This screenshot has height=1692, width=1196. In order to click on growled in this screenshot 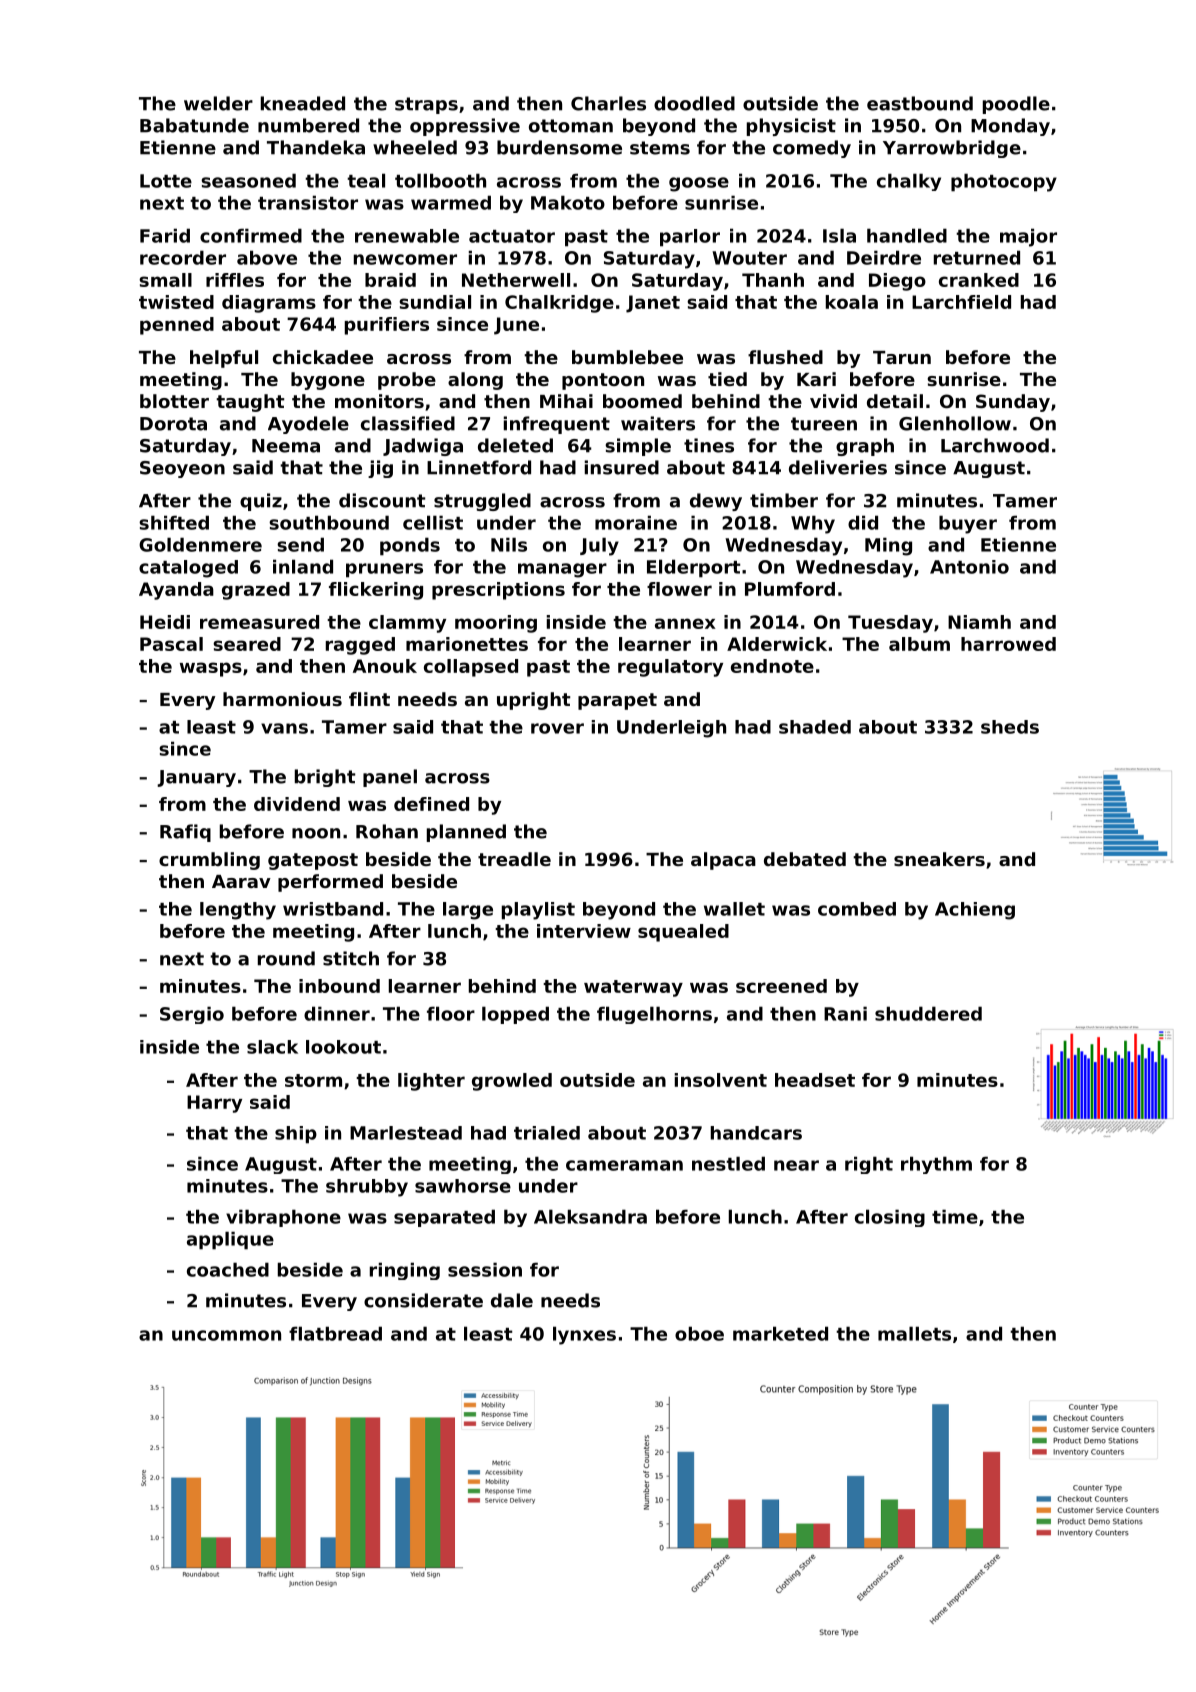, I will do `click(512, 1082)`.
